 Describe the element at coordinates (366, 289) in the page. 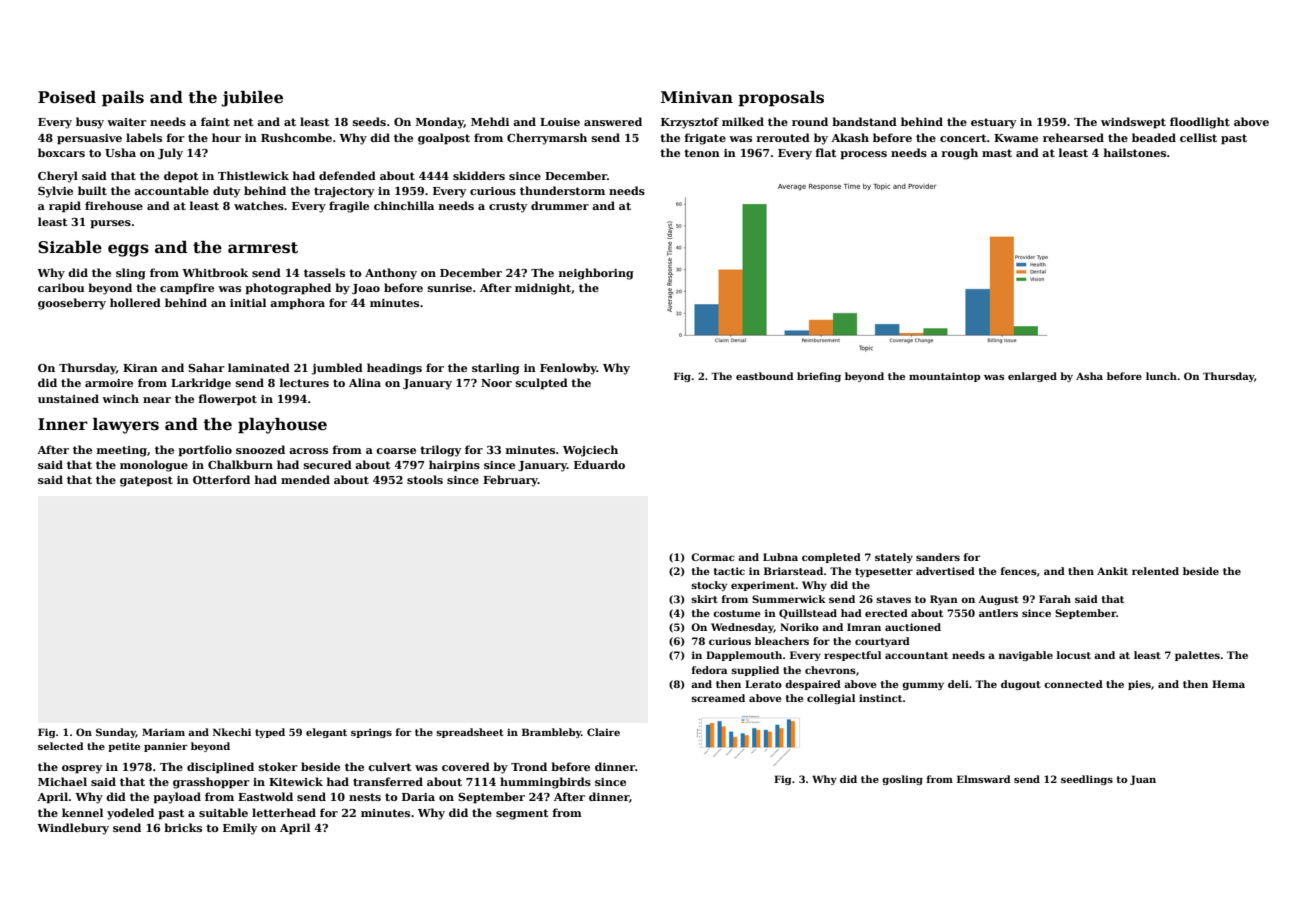

I see `Joao` at that location.
